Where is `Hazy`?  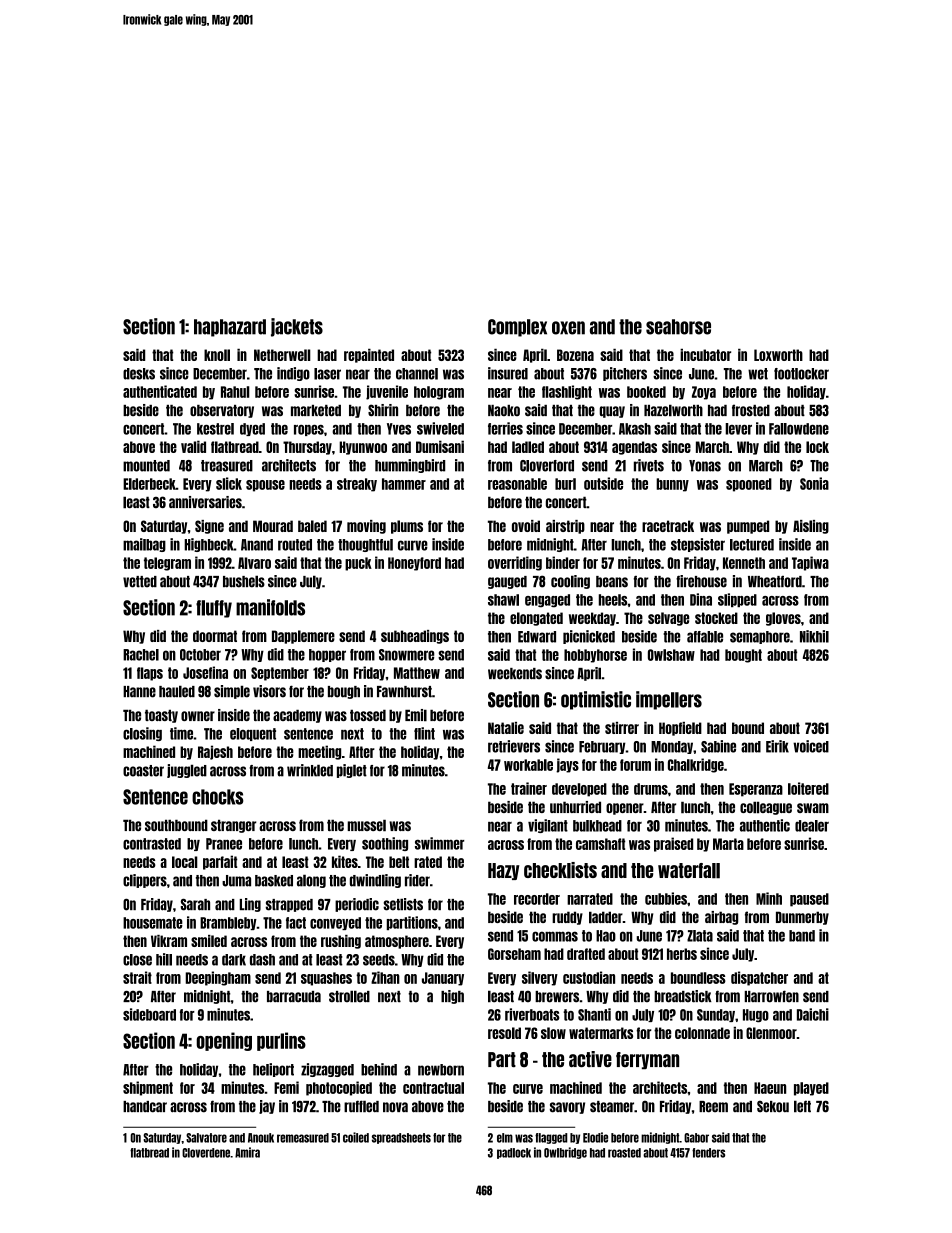 Hazy is located at coordinates (503, 871).
